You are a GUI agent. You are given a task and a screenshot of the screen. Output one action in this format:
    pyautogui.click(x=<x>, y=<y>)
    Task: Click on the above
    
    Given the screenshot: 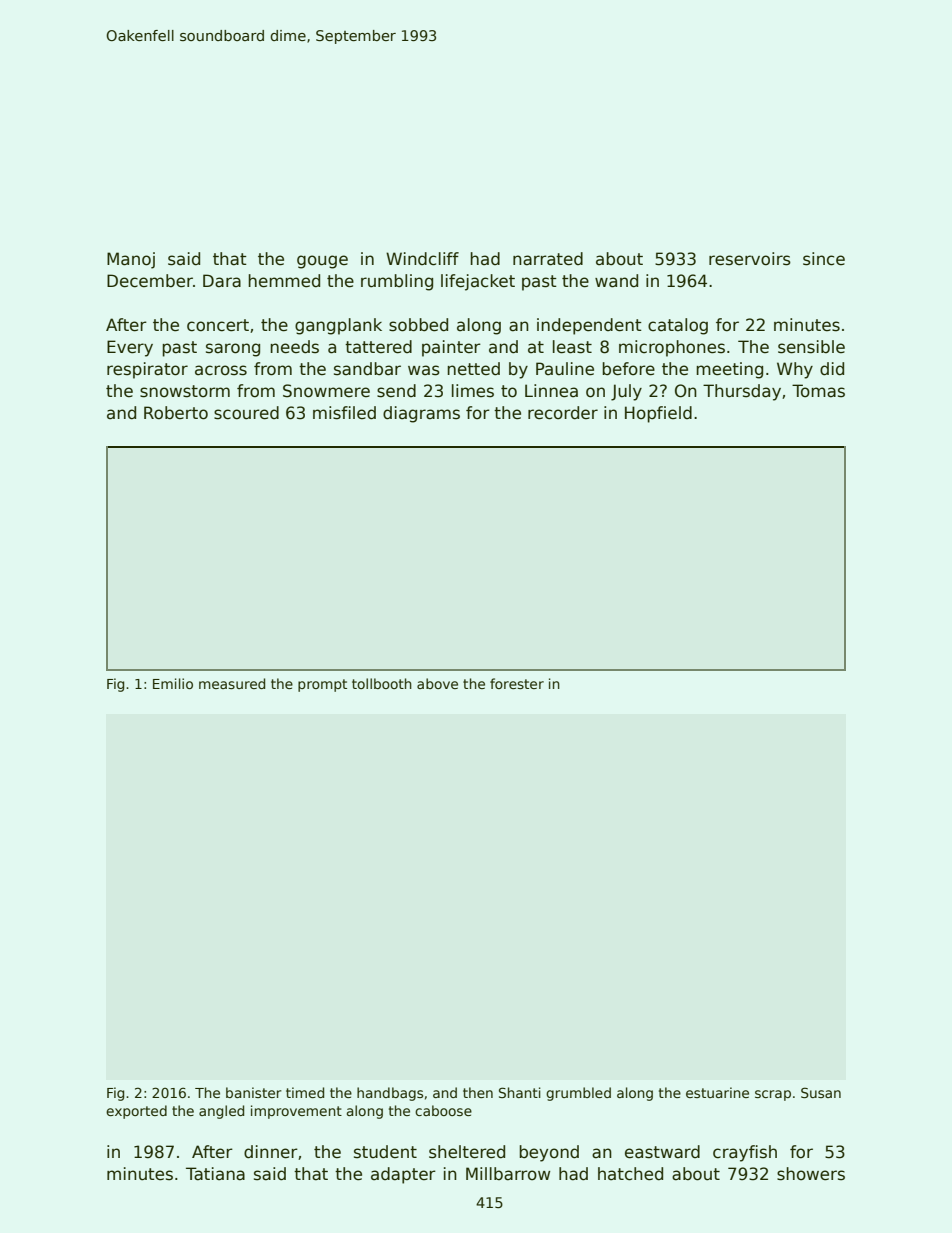 What is the action you would take?
    pyautogui.click(x=437, y=683)
